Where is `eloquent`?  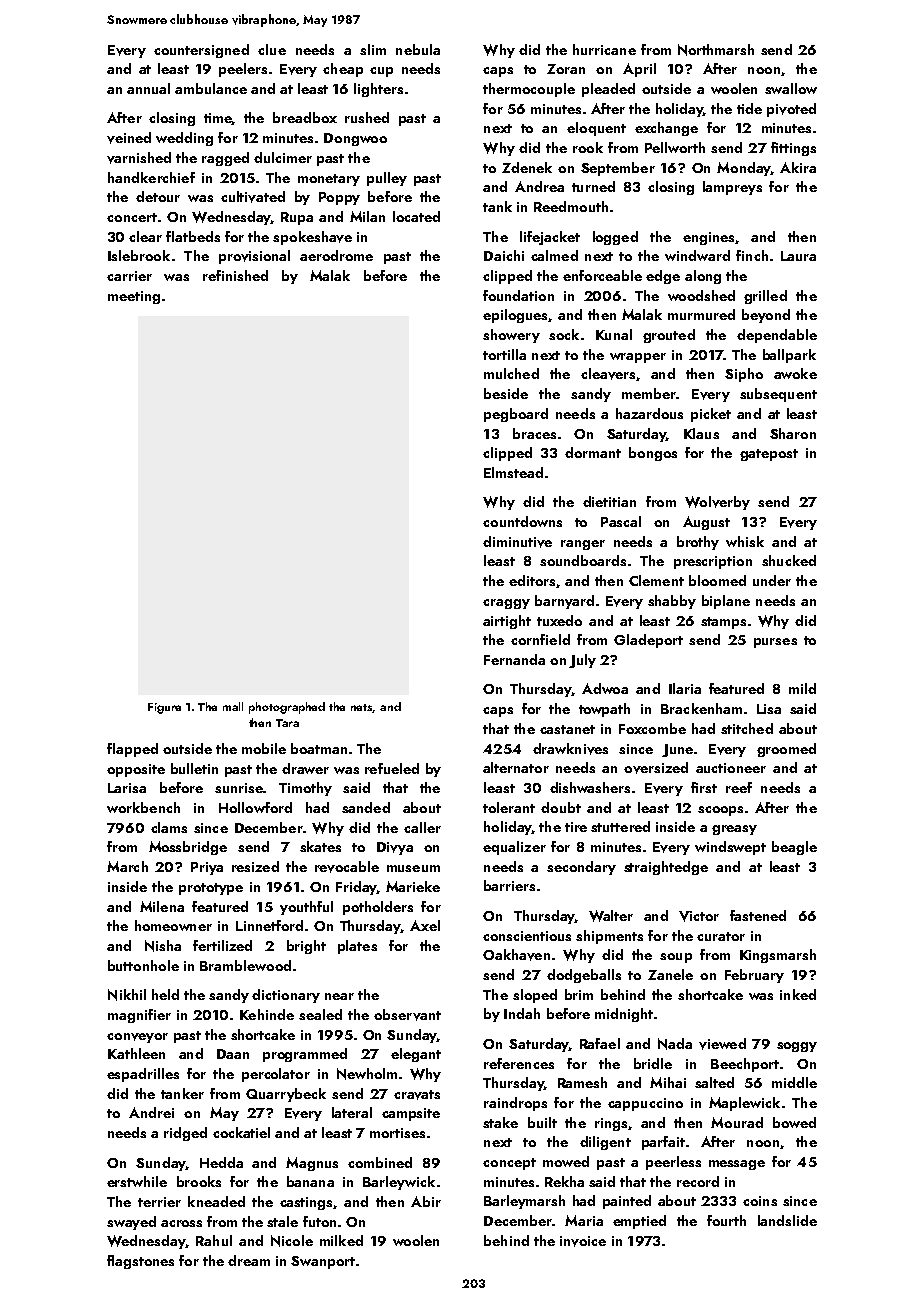 eloquent is located at coordinates (596, 129).
